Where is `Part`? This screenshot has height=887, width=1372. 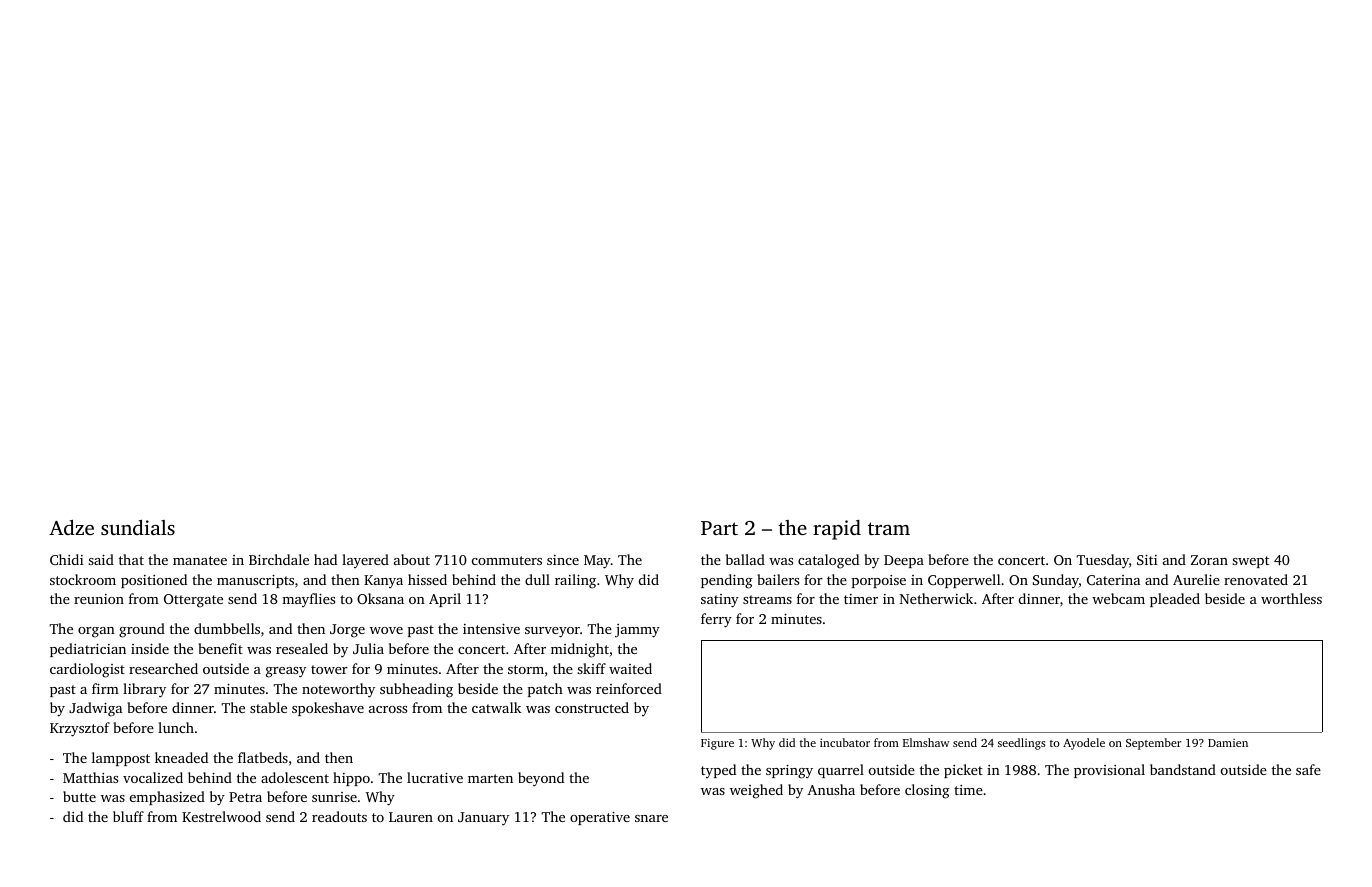 Part is located at coordinates (719, 528).
